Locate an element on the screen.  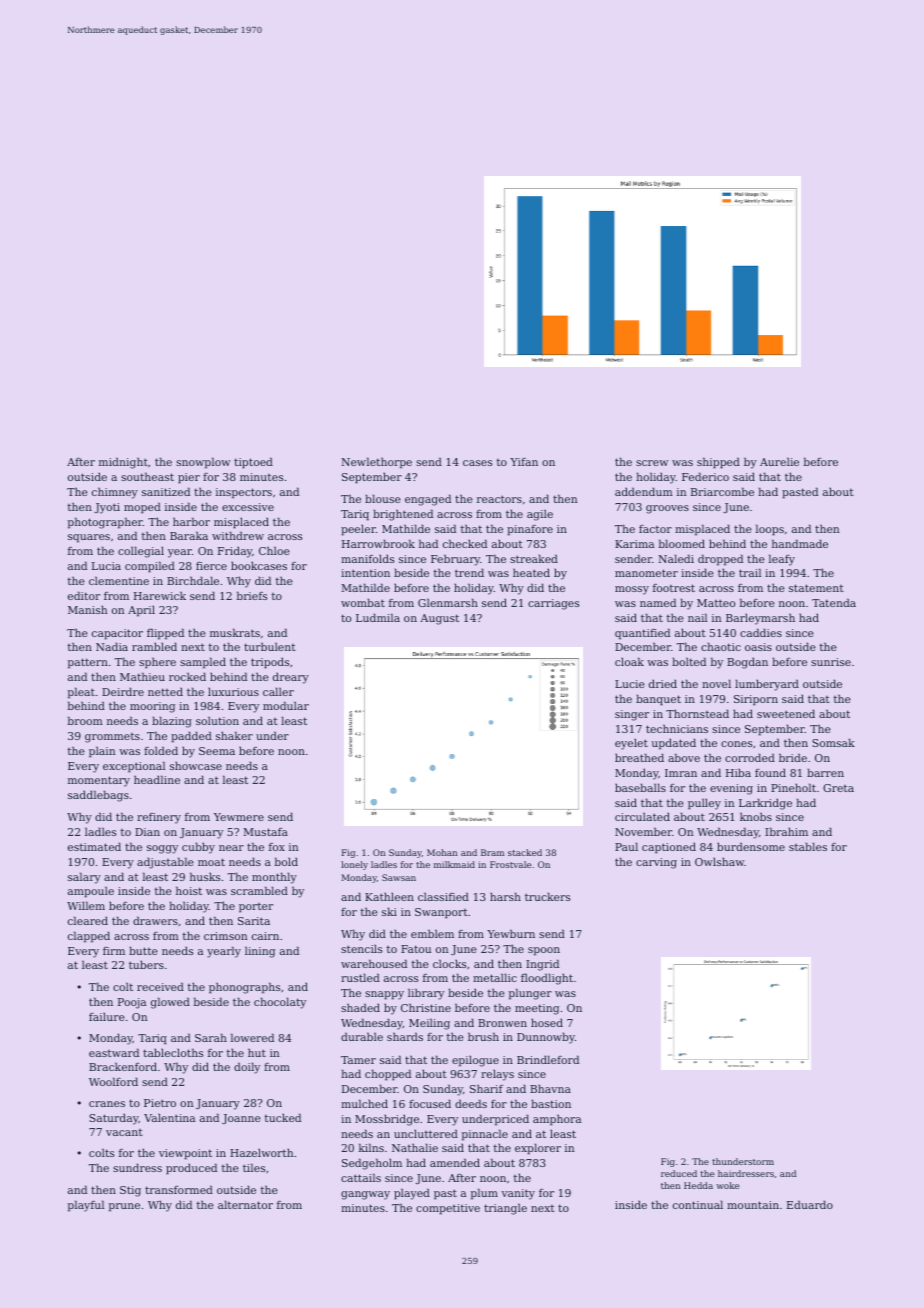
produced is located at coordinates (191, 1169).
